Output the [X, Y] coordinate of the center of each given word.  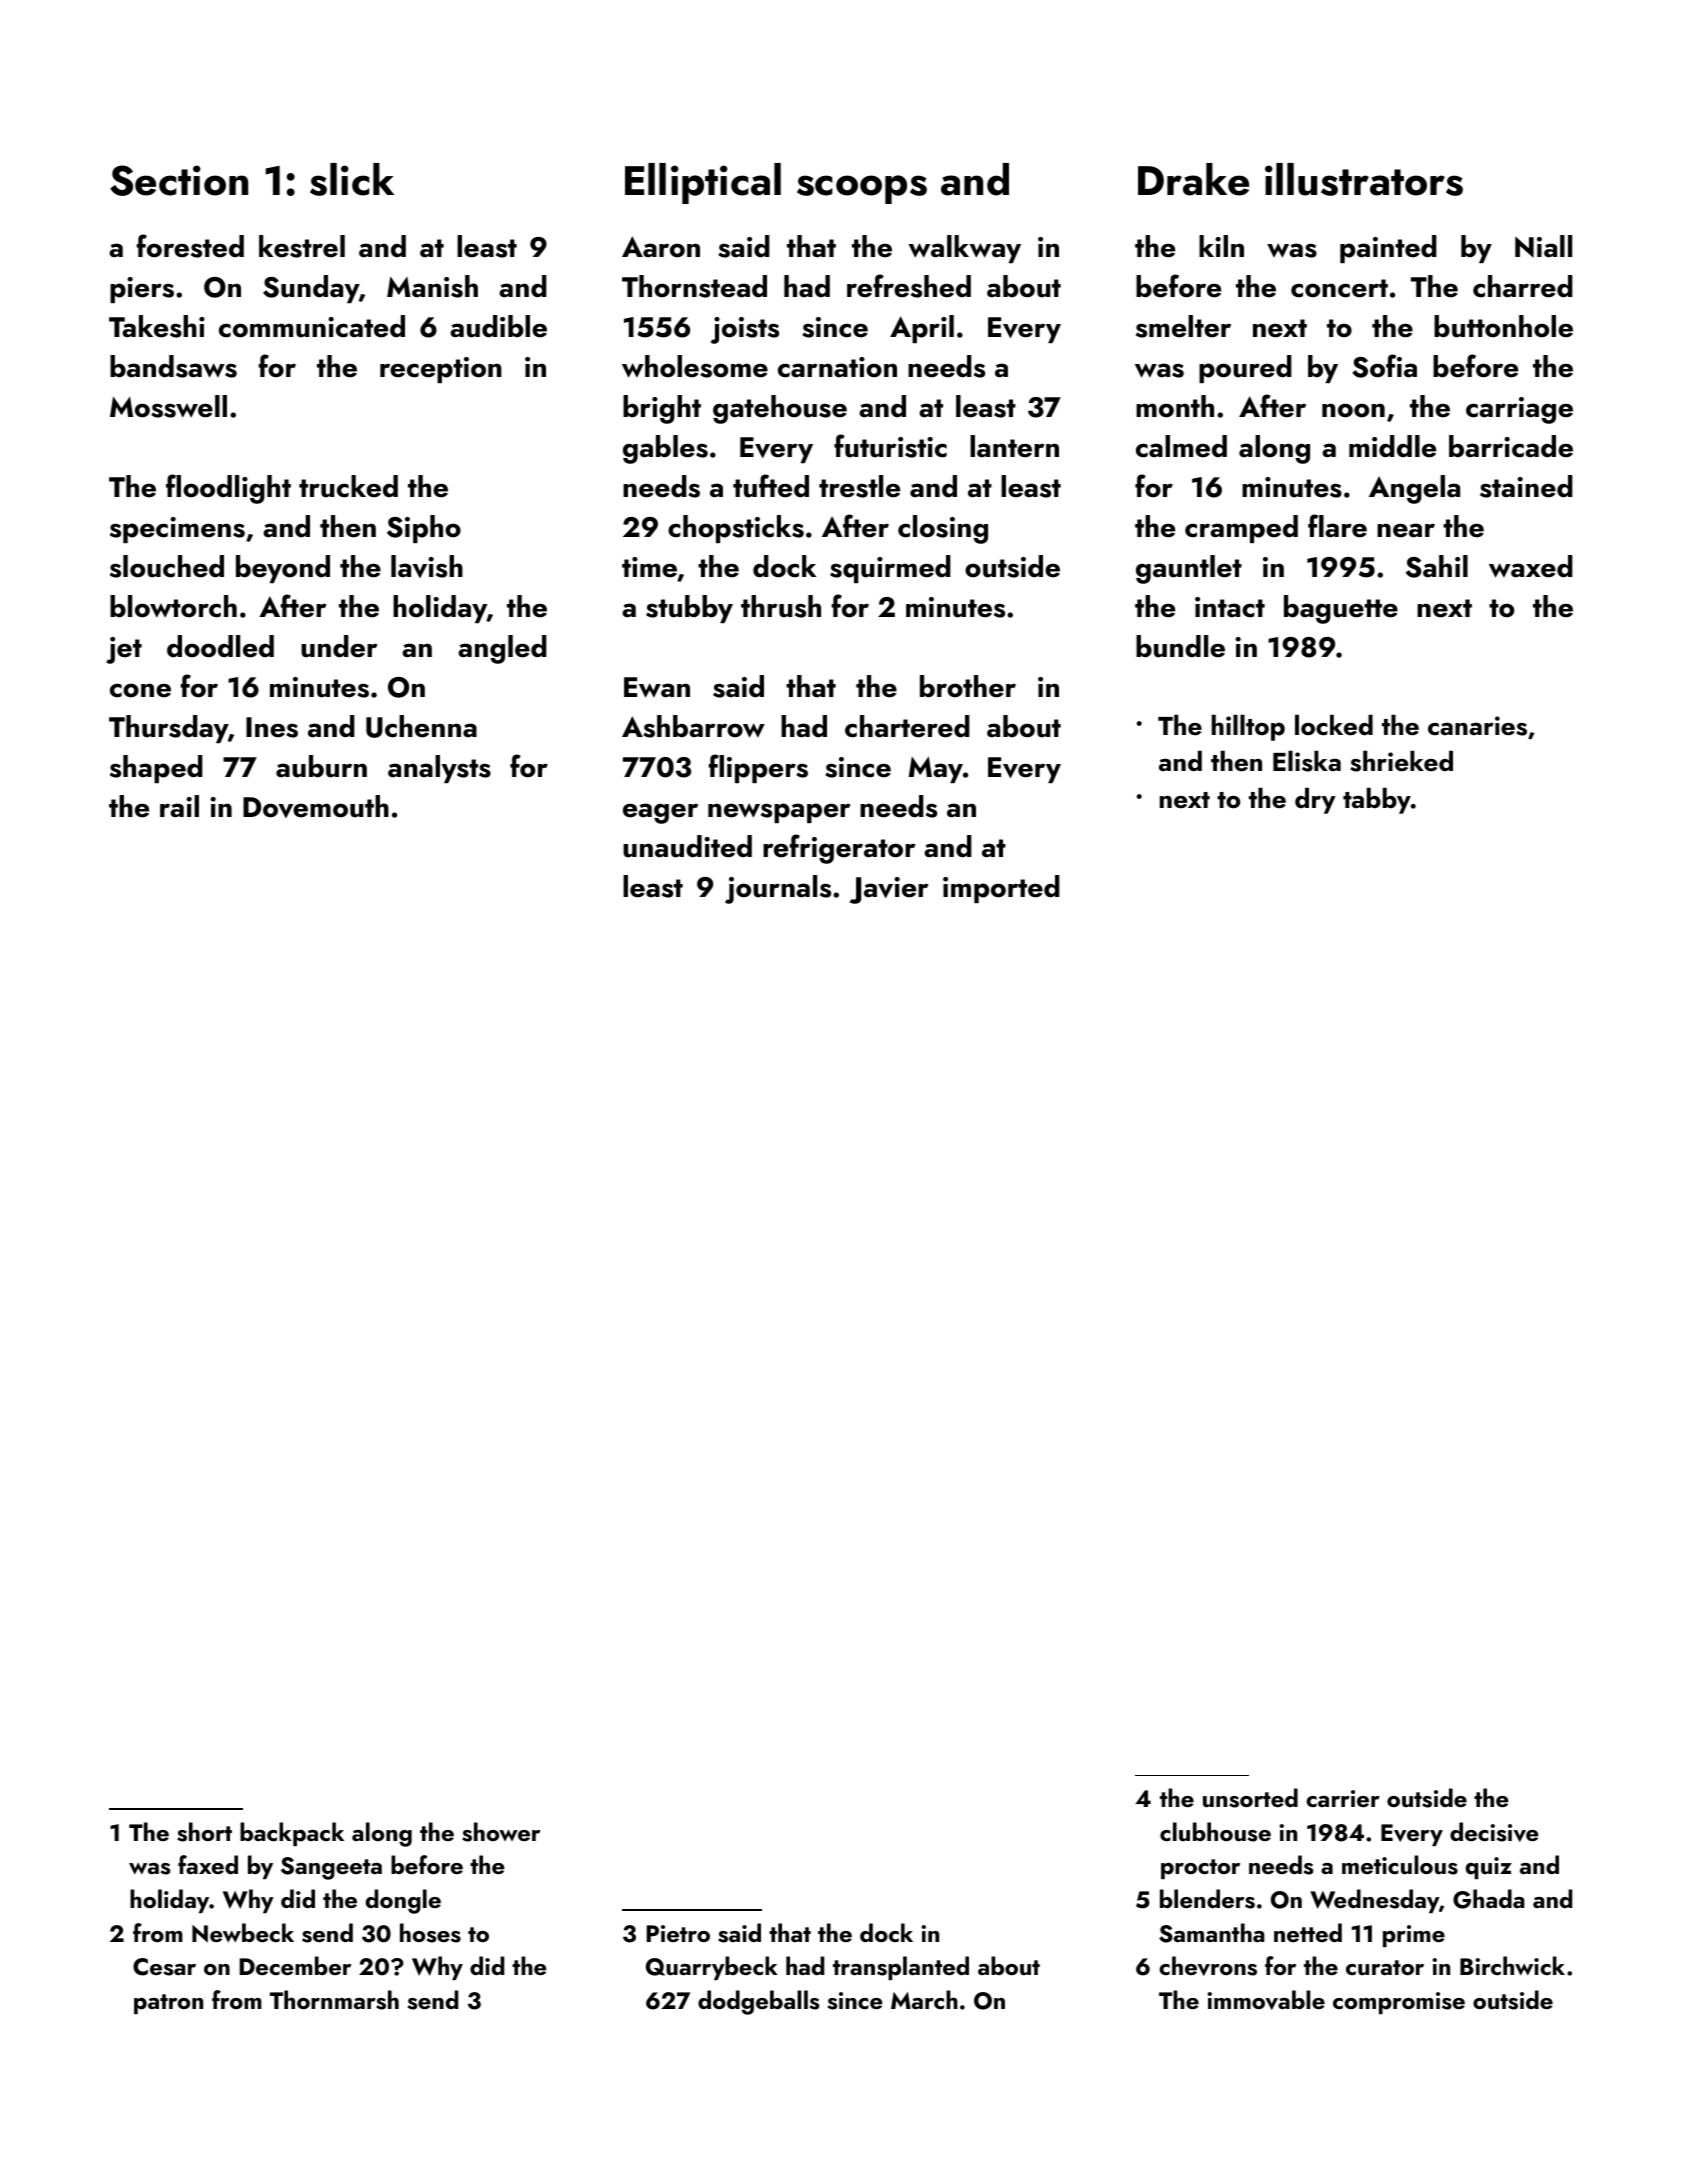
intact [1230, 607]
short [204, 1832]
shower [501, 1832]
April [922, 329]
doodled [220, 646]
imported [1001, 889]
